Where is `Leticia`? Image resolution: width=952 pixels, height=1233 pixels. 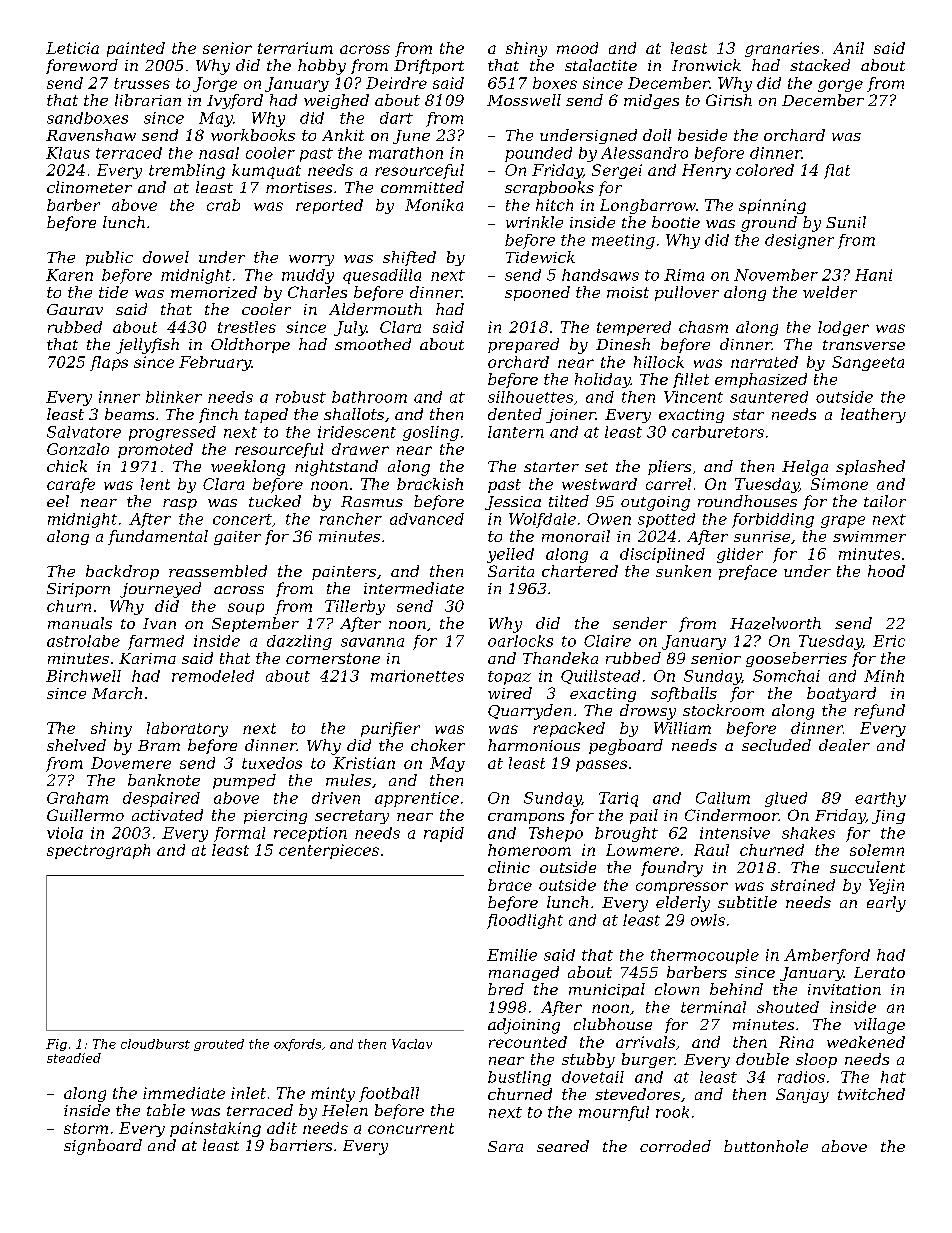
Leticia is located at coordinates (72, 48).
